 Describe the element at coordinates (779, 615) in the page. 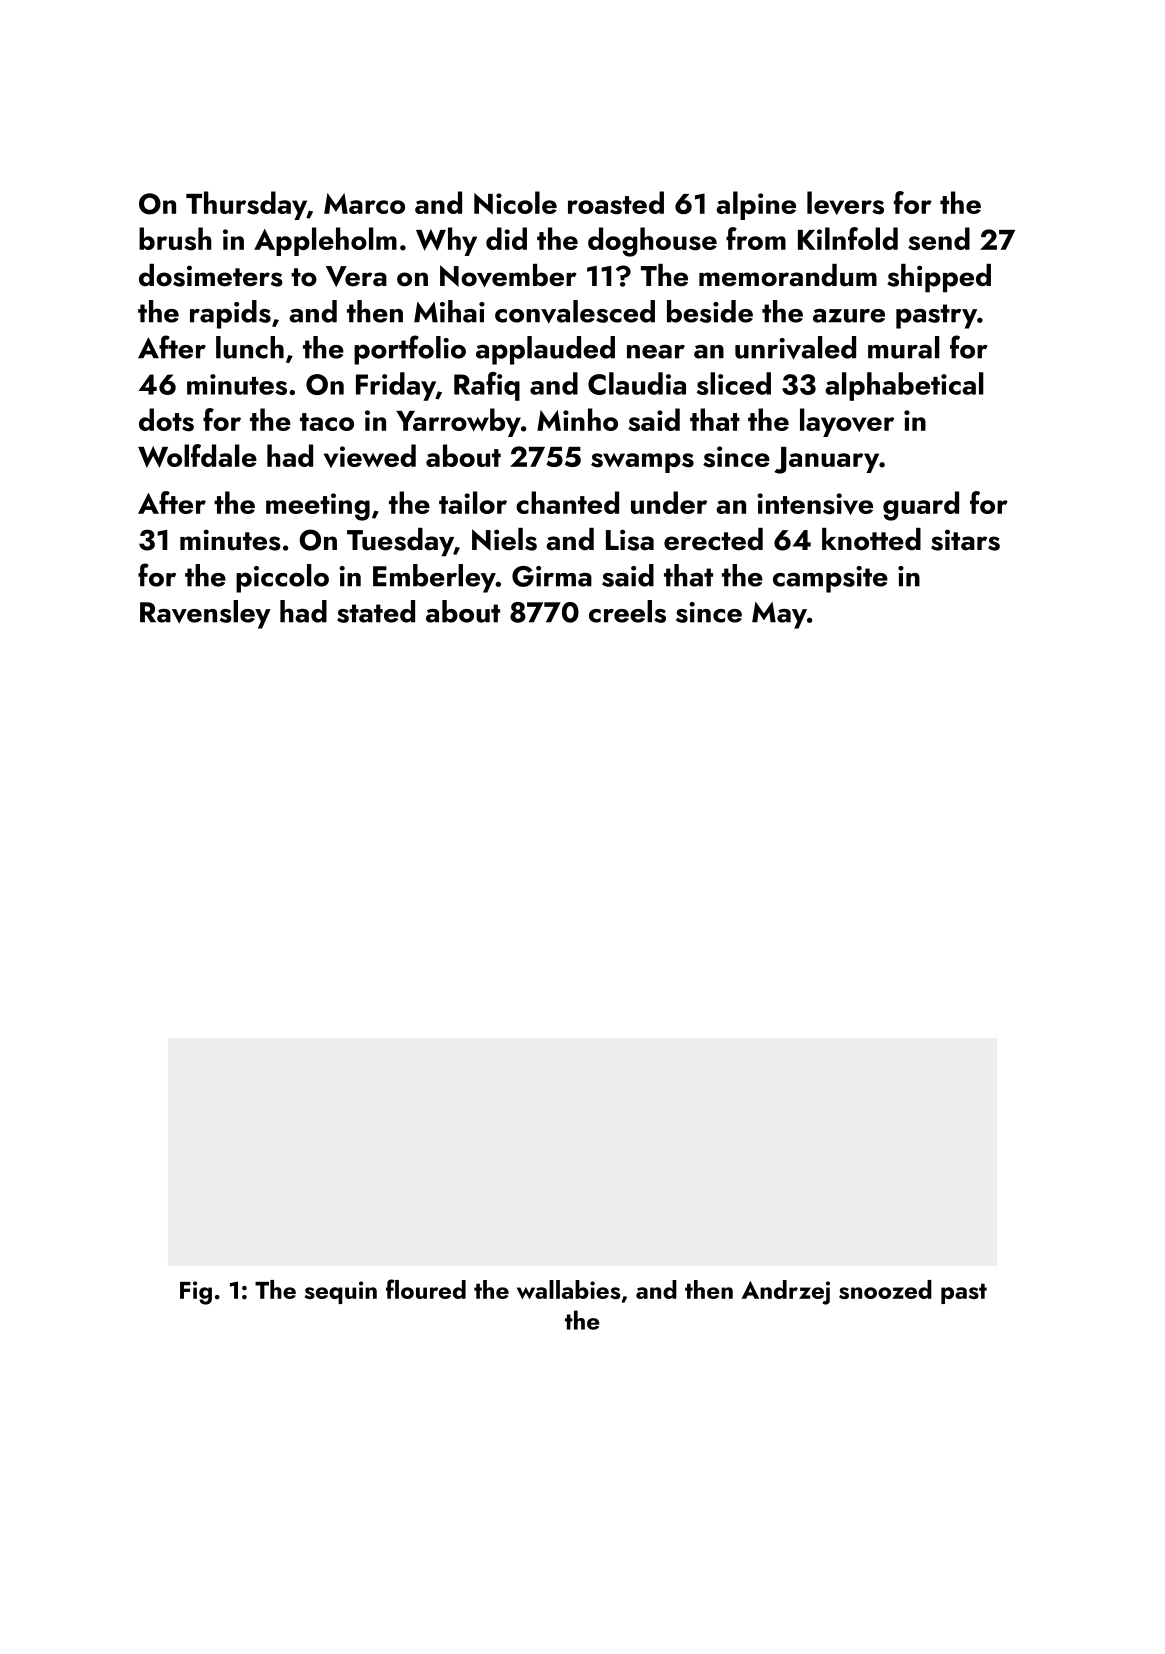

I see `May` at that location.
